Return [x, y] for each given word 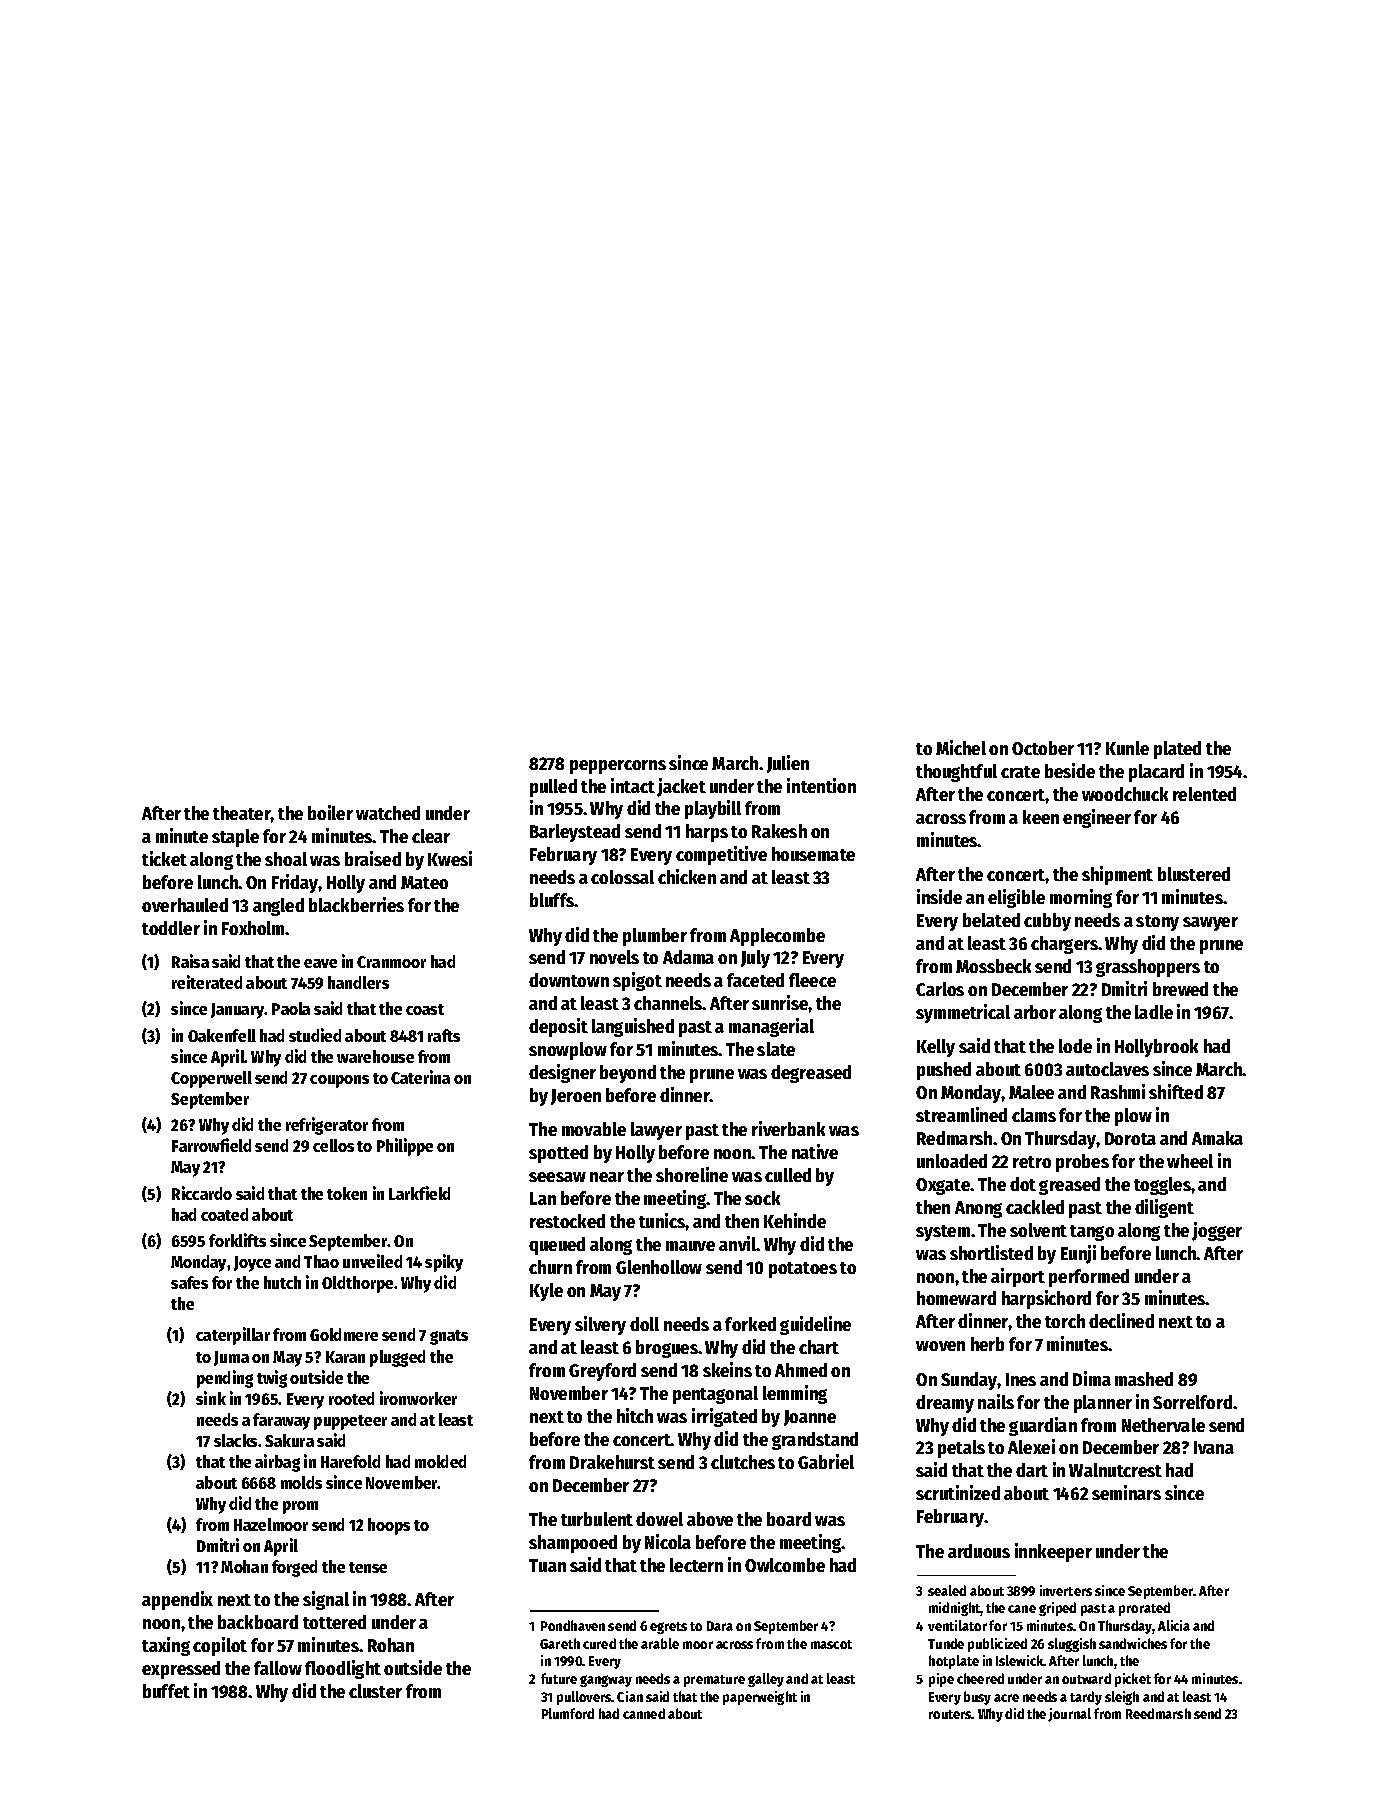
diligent [1164, 1208]
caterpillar [233, 1336]
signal [326, 1600]
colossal [622, 877]
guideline [815, 1325]
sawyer [1210, 924]
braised [373, 858]
